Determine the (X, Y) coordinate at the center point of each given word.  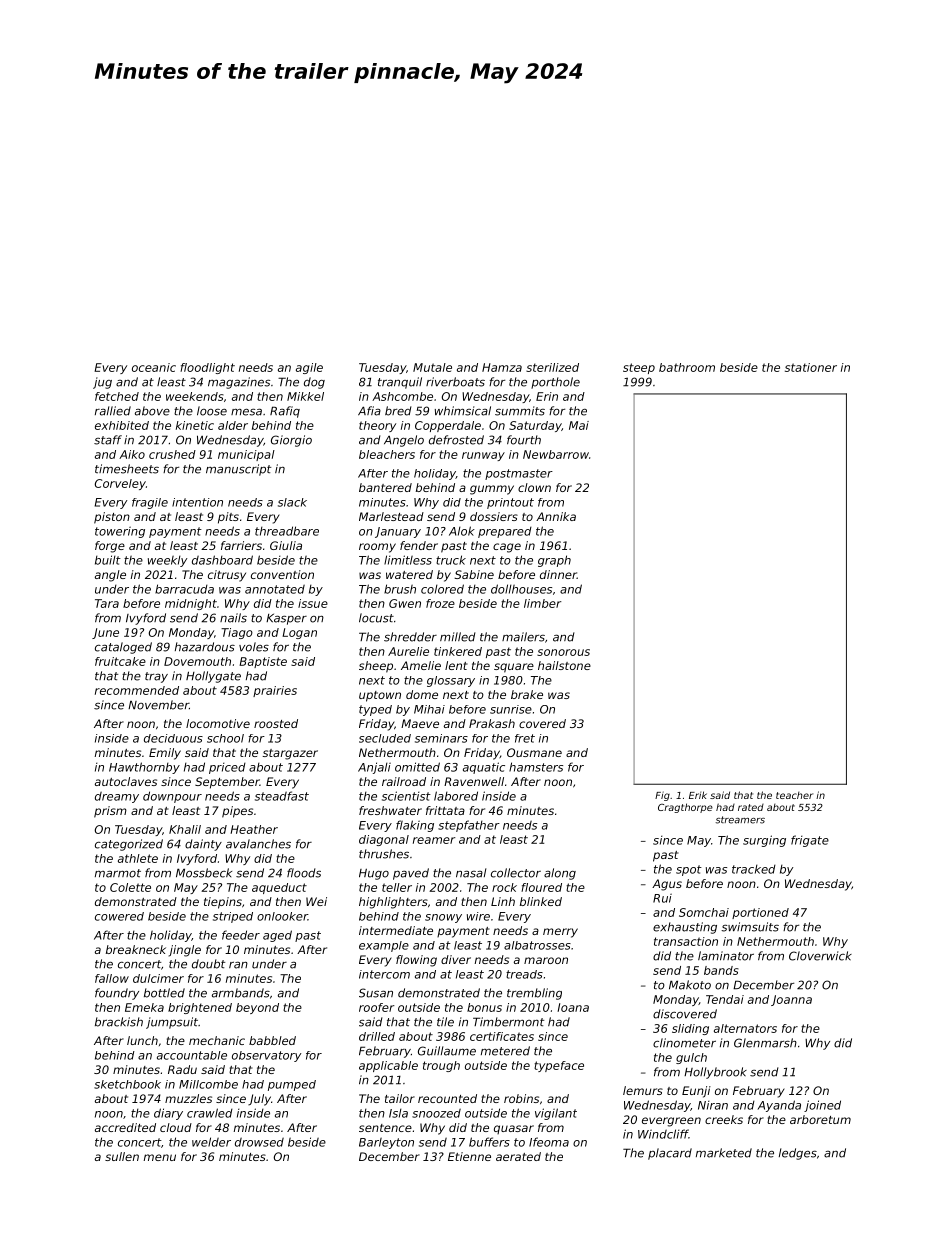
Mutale (432, 367)
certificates (502, 1036)
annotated (275, 589)
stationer (811, 367)
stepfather (469, 826)
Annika (556, 516)
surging (764, 841)
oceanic (154, 367)
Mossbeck (204, 873)
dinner (558, 574)
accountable (192, 1055)
